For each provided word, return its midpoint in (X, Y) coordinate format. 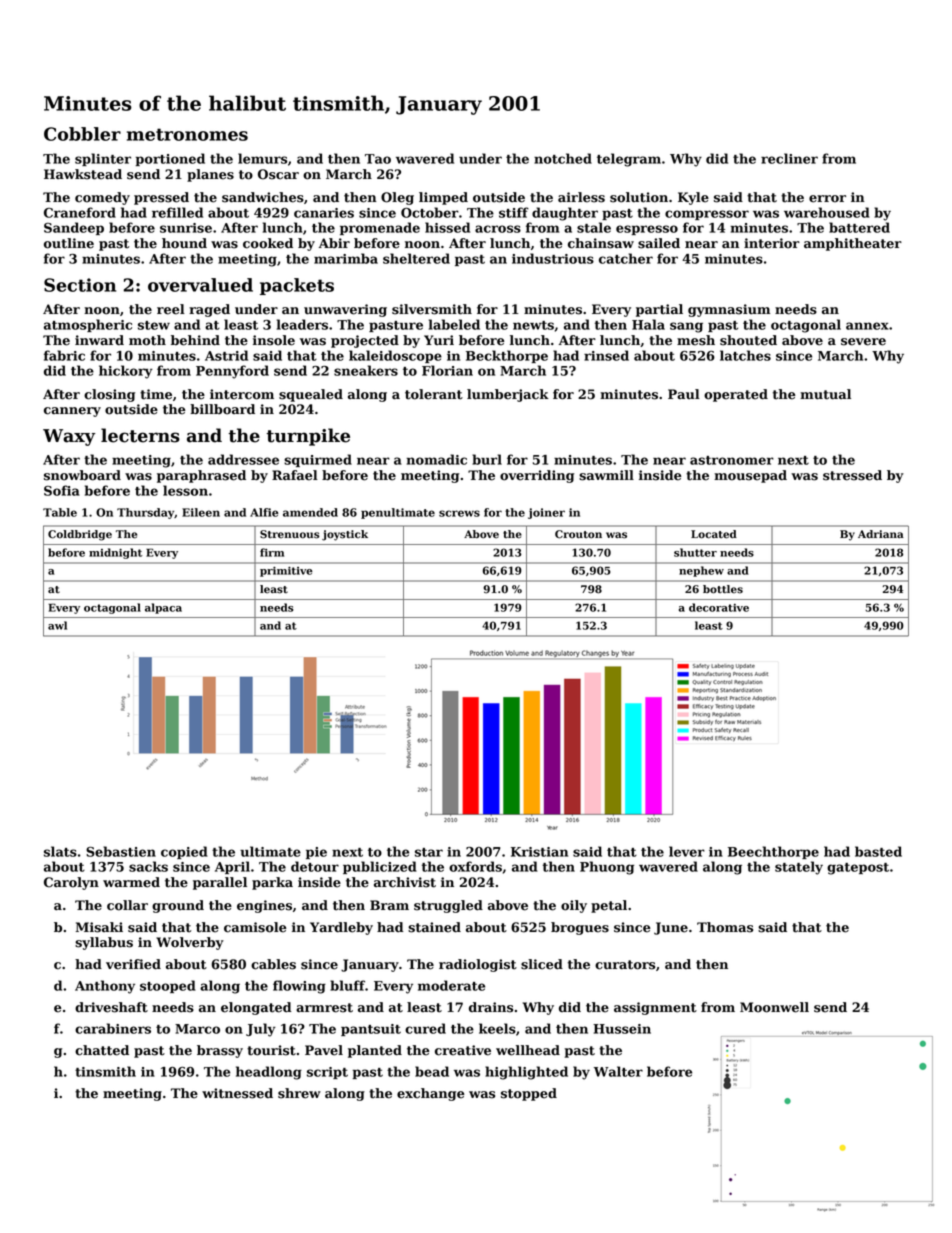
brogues (580, 928)
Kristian (539, 852)
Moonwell (774, 1007)
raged (209, 310)
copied (184, 852)
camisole (255, 927)
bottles (723, 589)
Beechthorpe (773, 852)
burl (487, 459)
